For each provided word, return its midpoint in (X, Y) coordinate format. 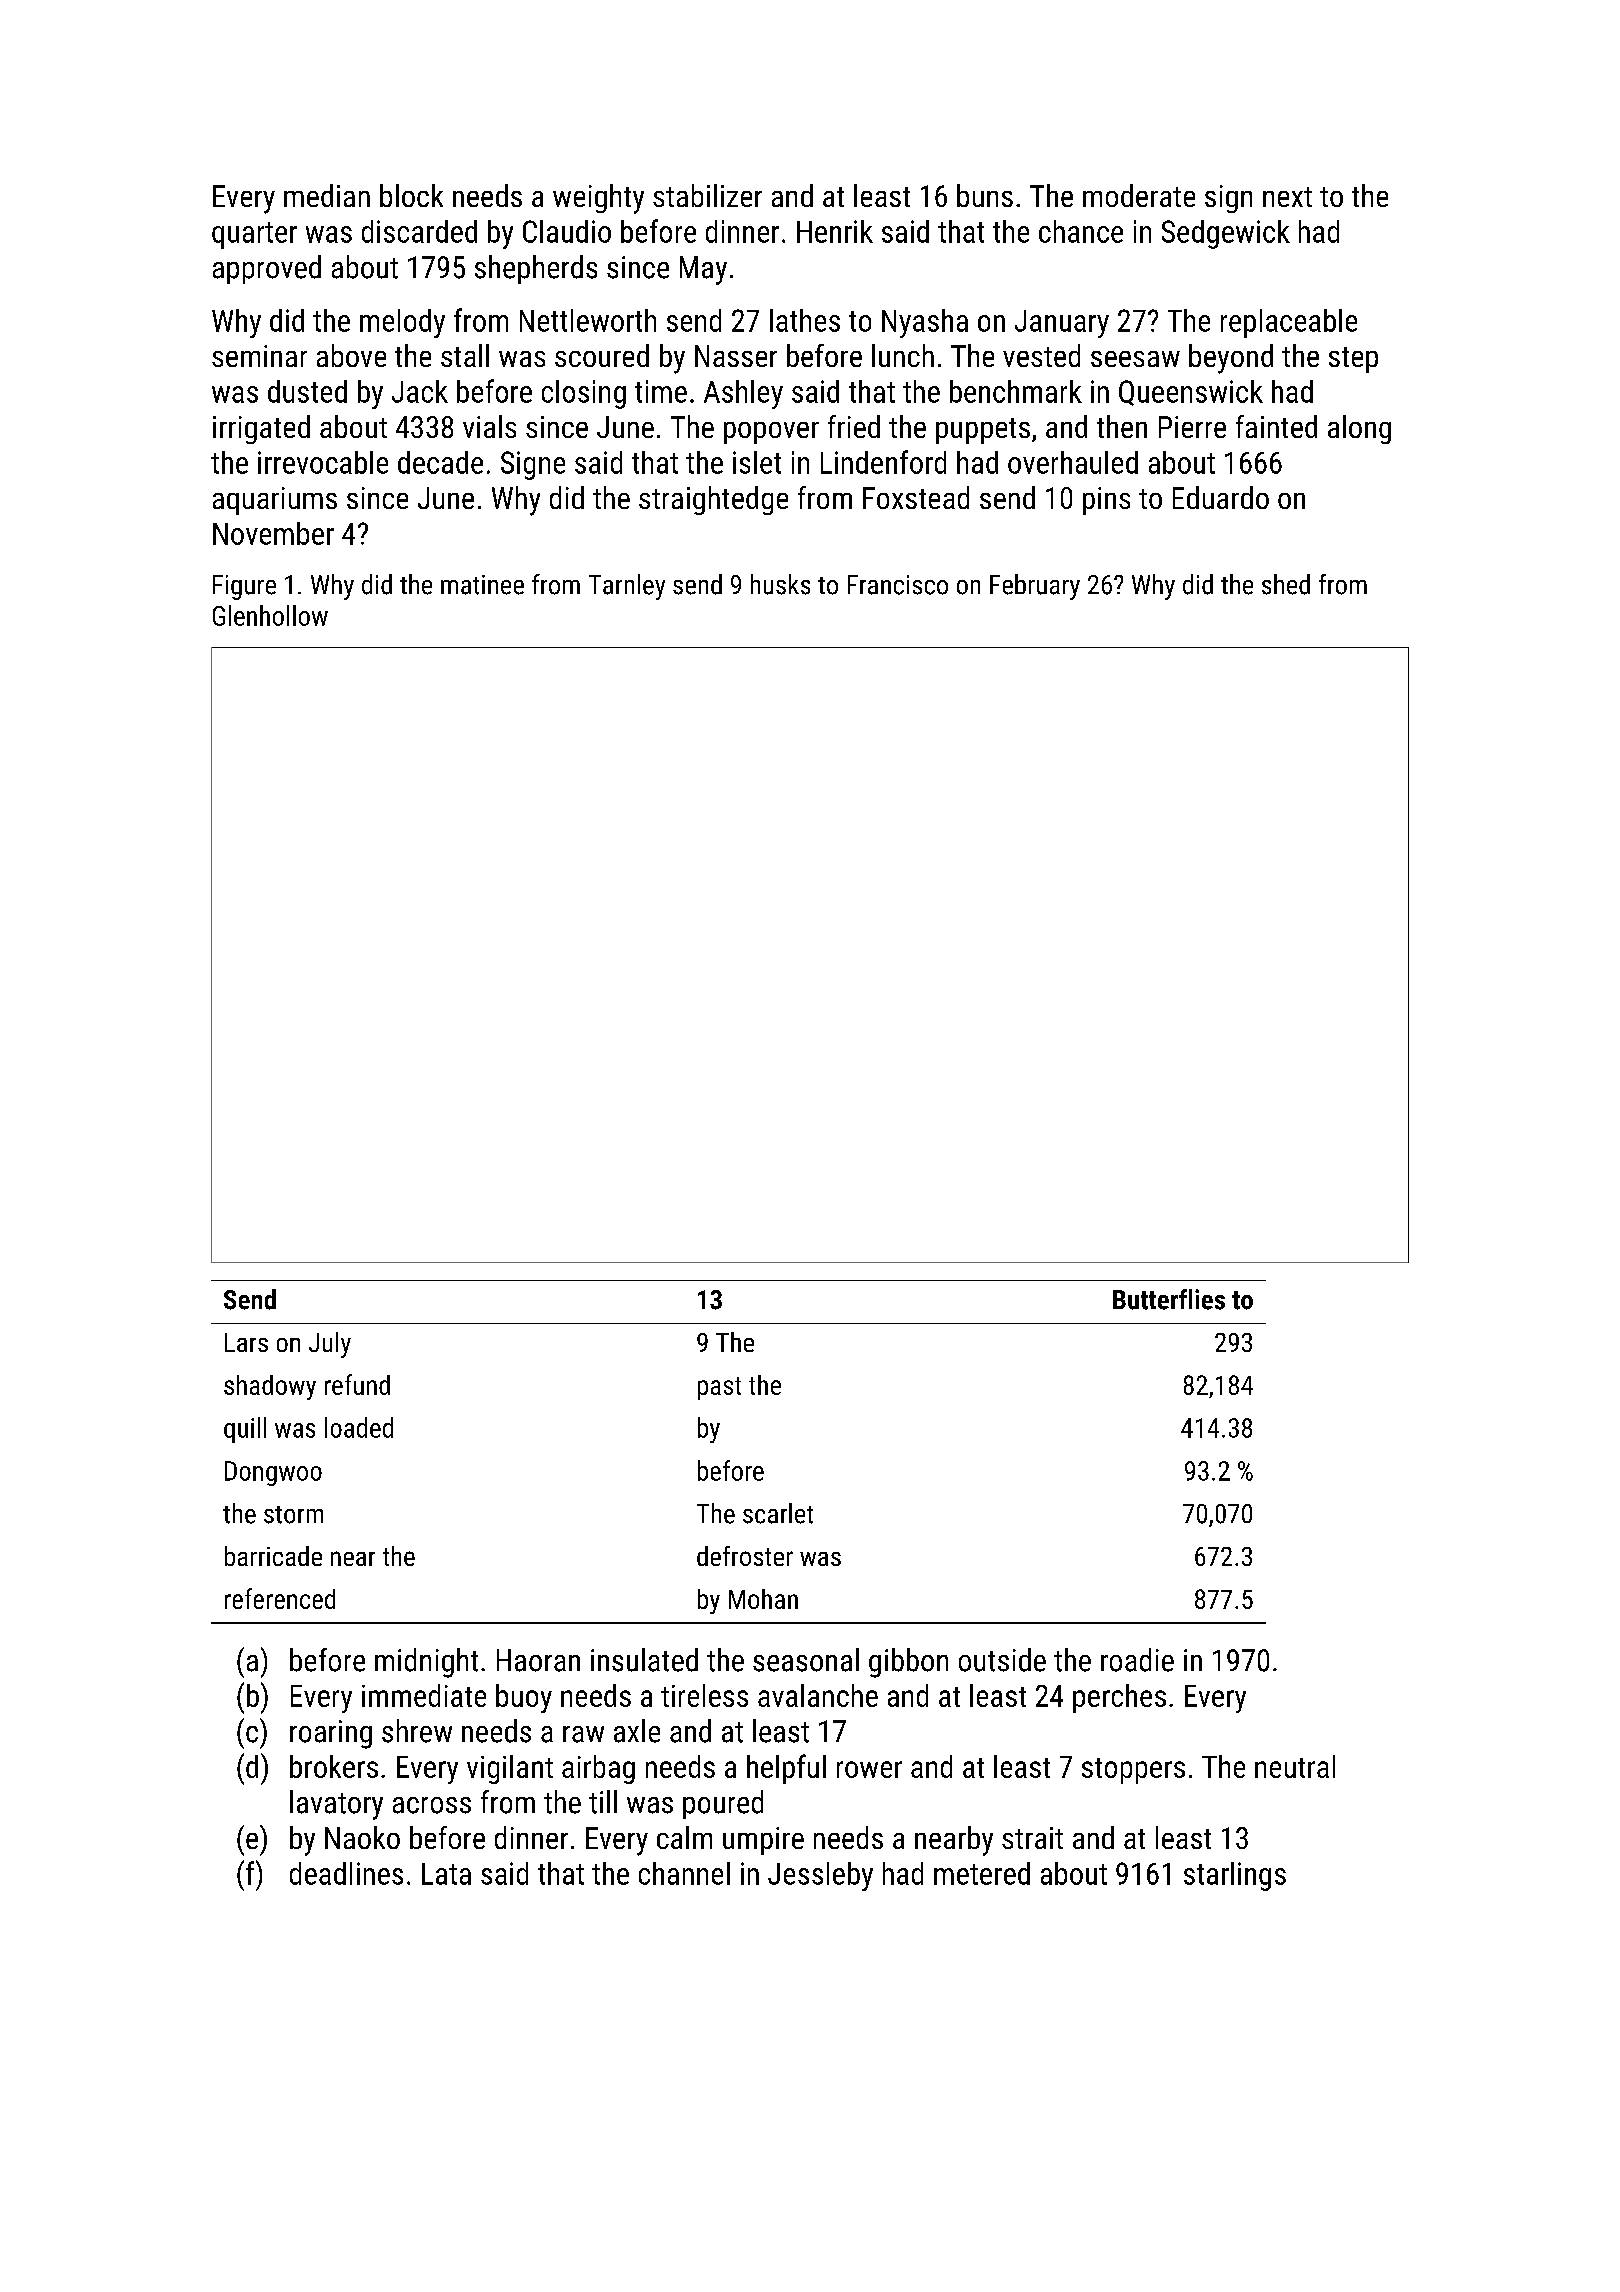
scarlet (778, 1513)
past (719, 1388)
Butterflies (1169, 1299)
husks (780, 584)
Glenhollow (270, 615)
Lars (246, 1342)
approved (267, 269)
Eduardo (1221, 497)
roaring (331, 1734)
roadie (1137, 1660)
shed (1286, 584)
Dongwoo (273, 1473)
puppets (983, 431)
